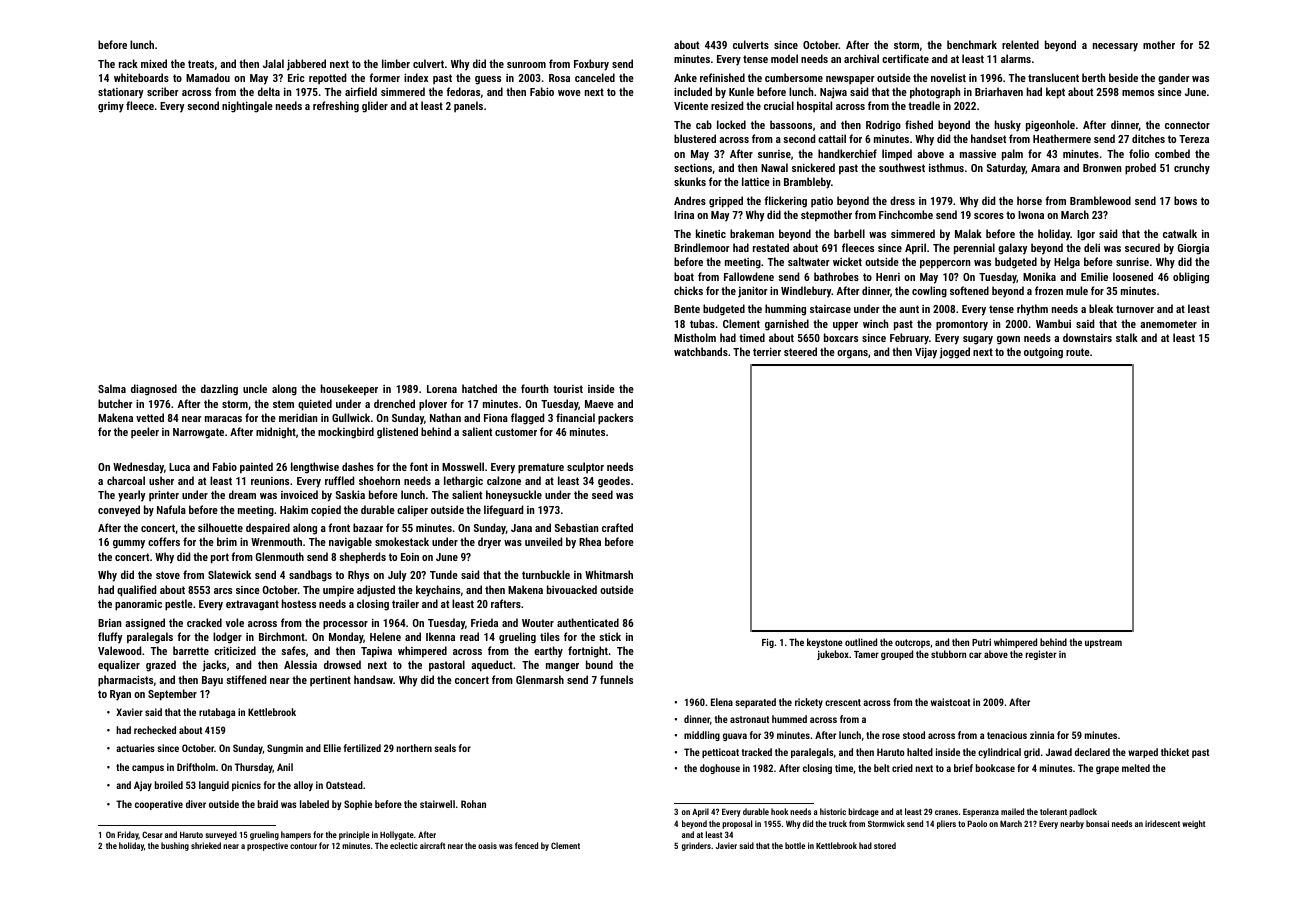  What do you see at coordinates (617, 527) in the page?
I see `crafted` at bounding box center [617, 527].
